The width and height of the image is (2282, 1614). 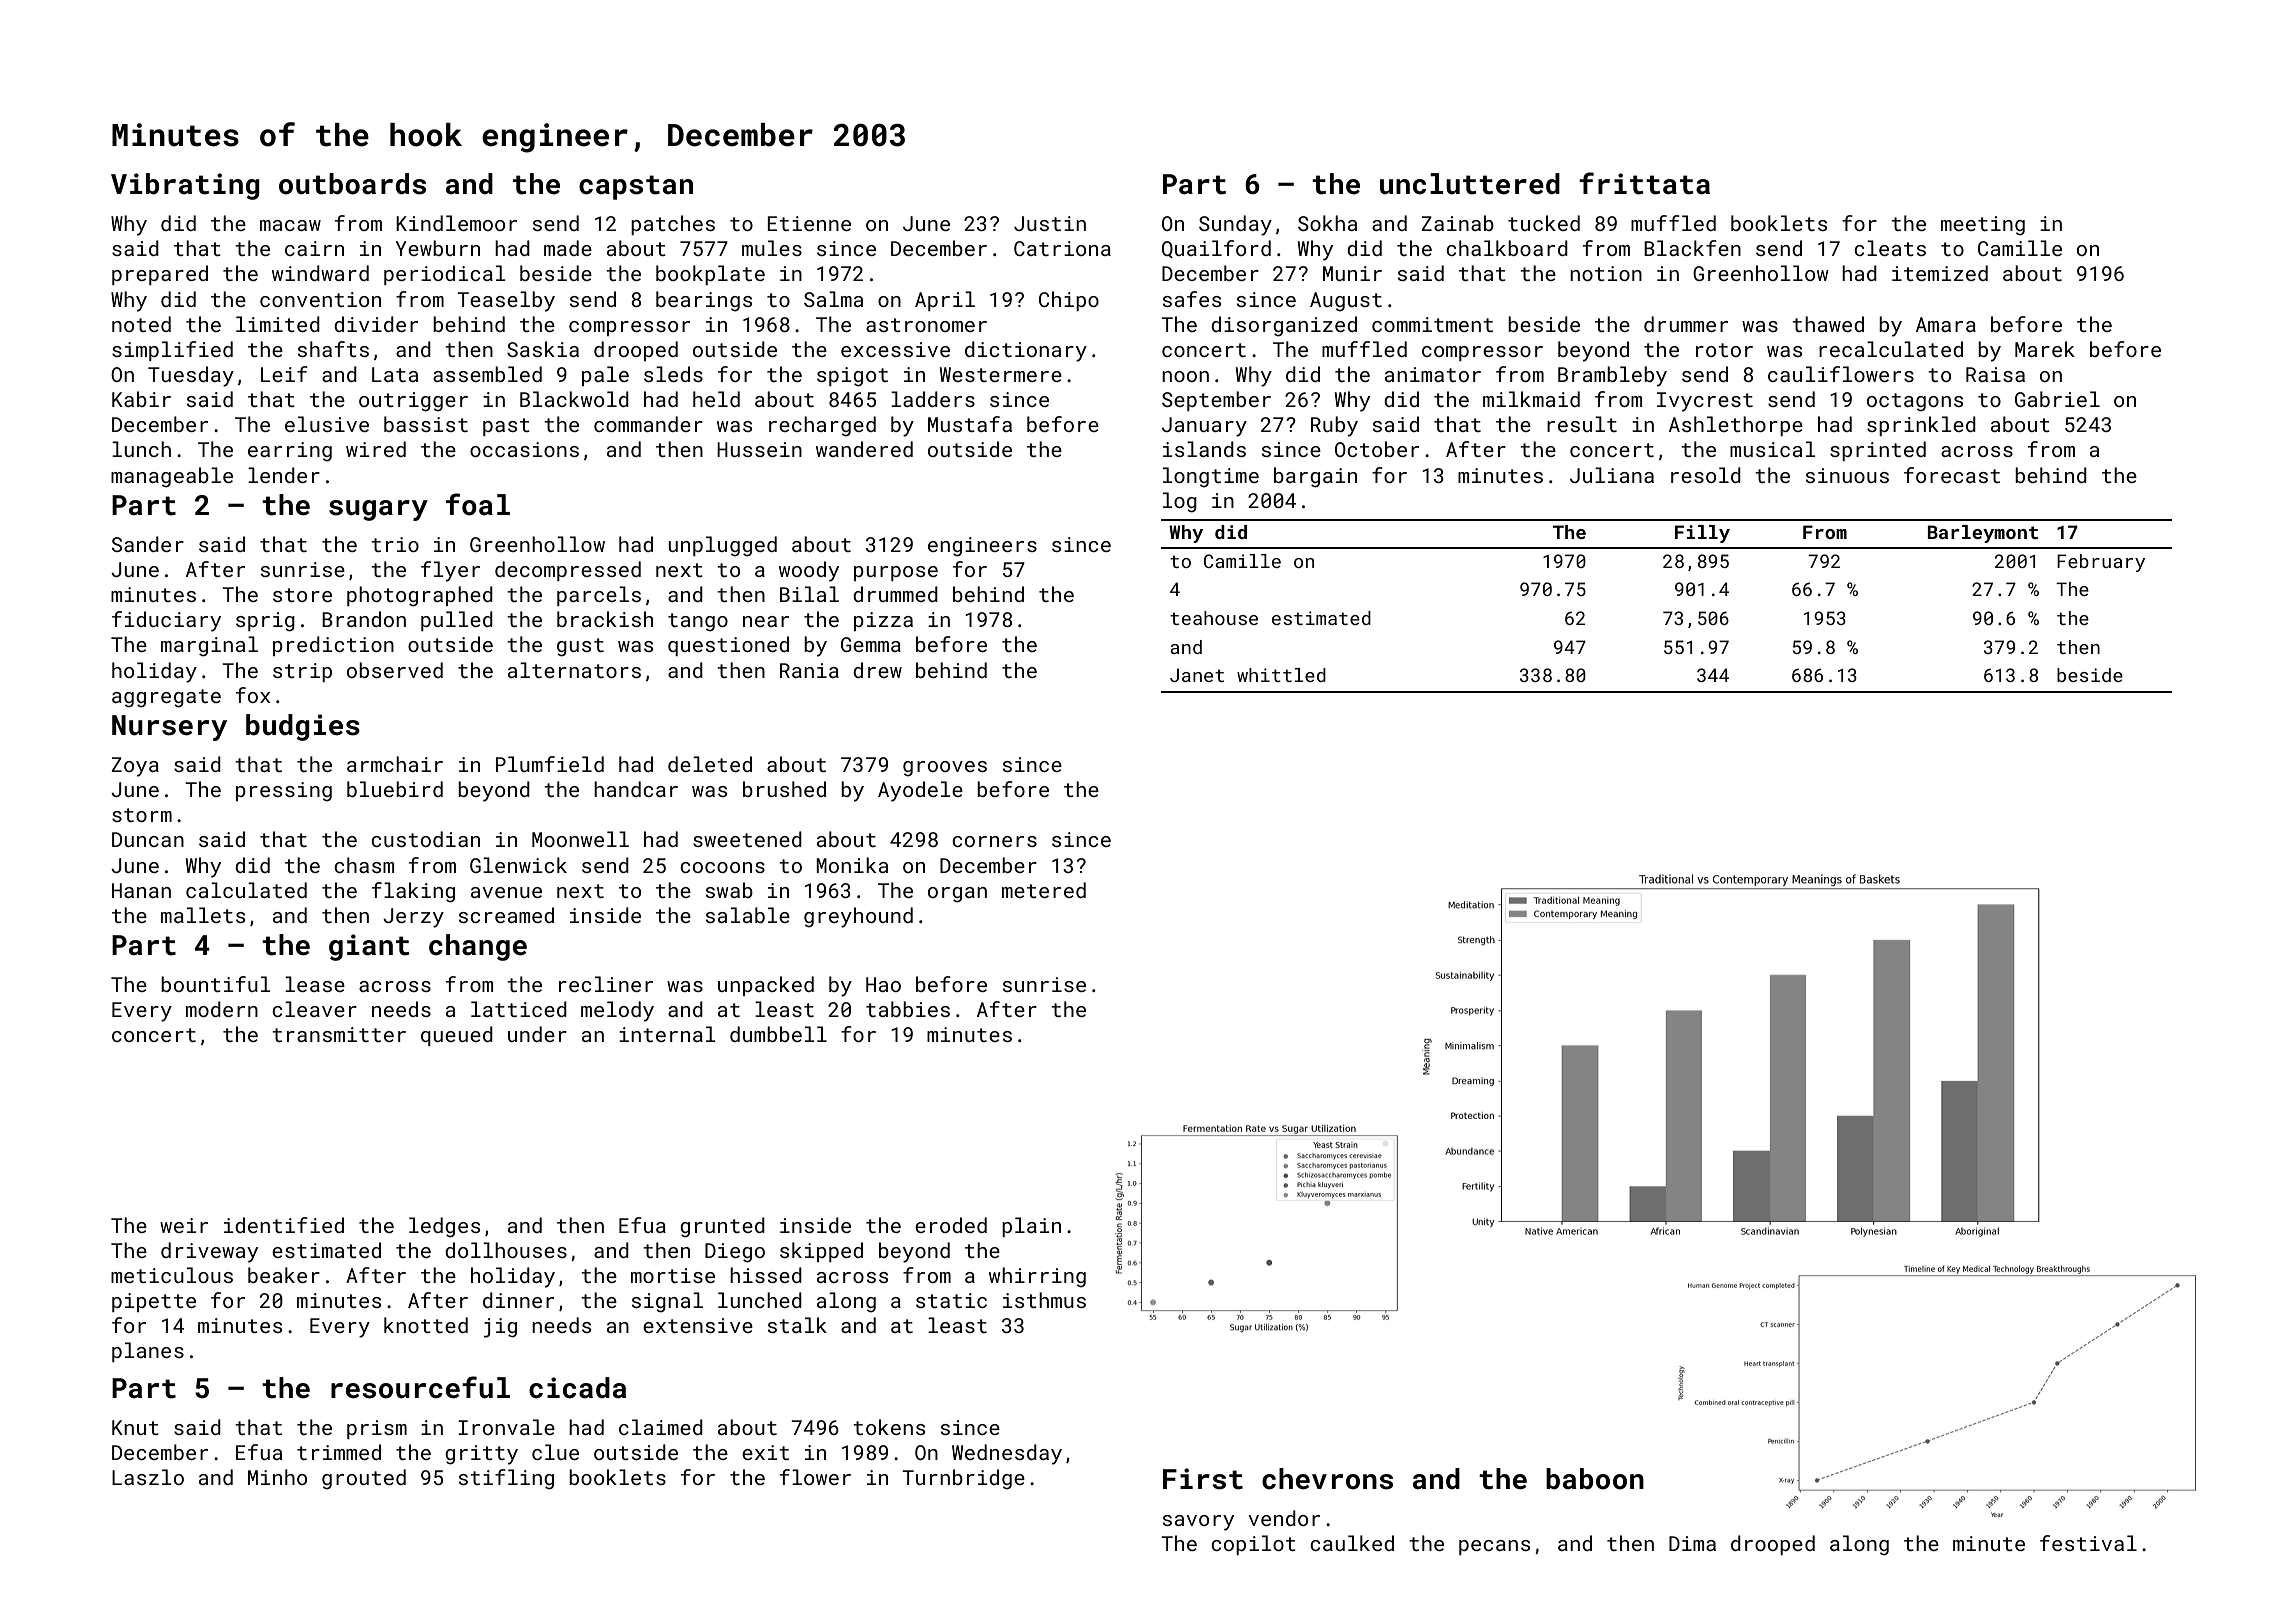 What do you see at coordinates (1983, 226) in the image?
I see `meeting` at bounding box center [1983, 226].
